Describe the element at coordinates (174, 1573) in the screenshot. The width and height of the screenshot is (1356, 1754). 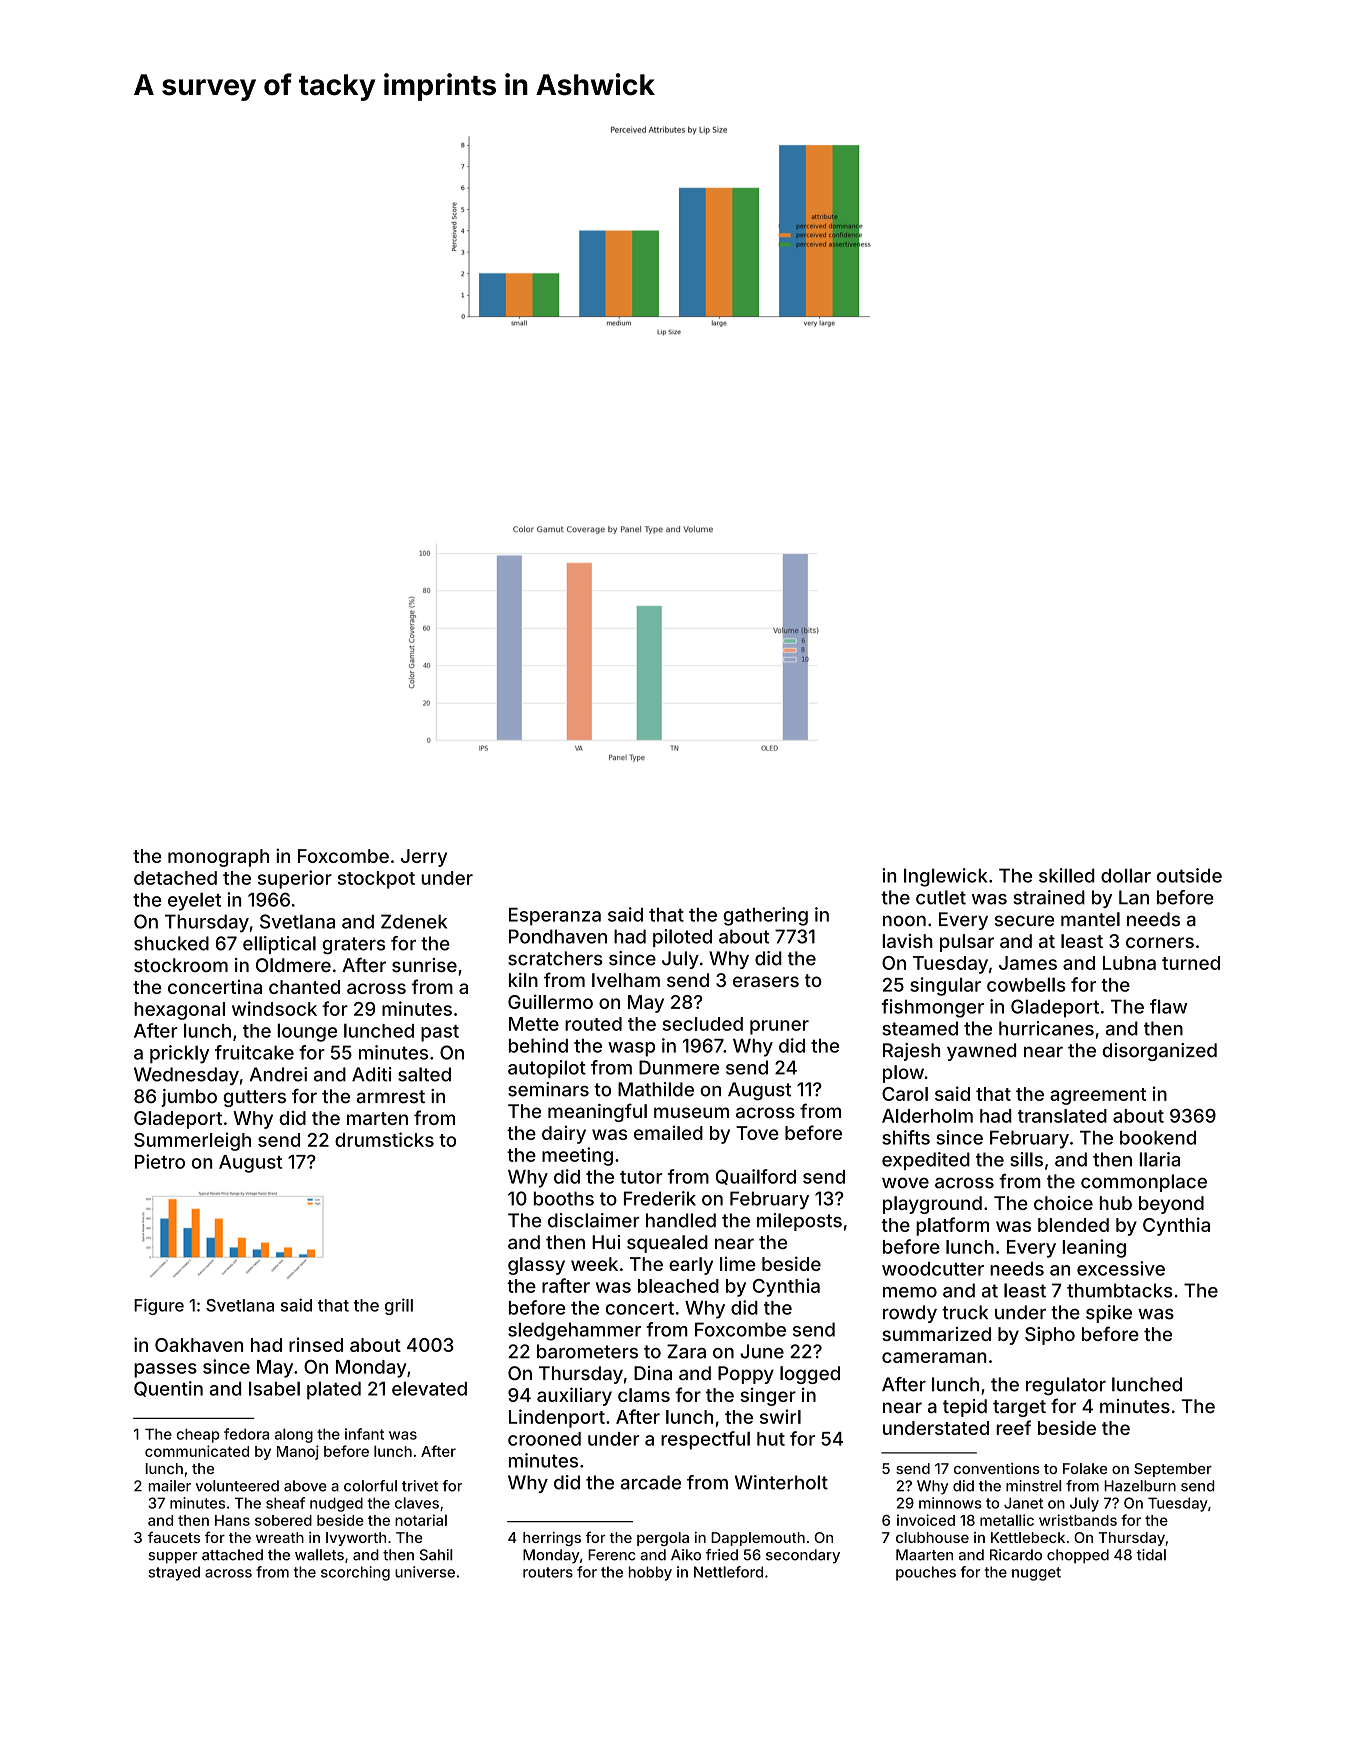
I see `strayed` at that location.
